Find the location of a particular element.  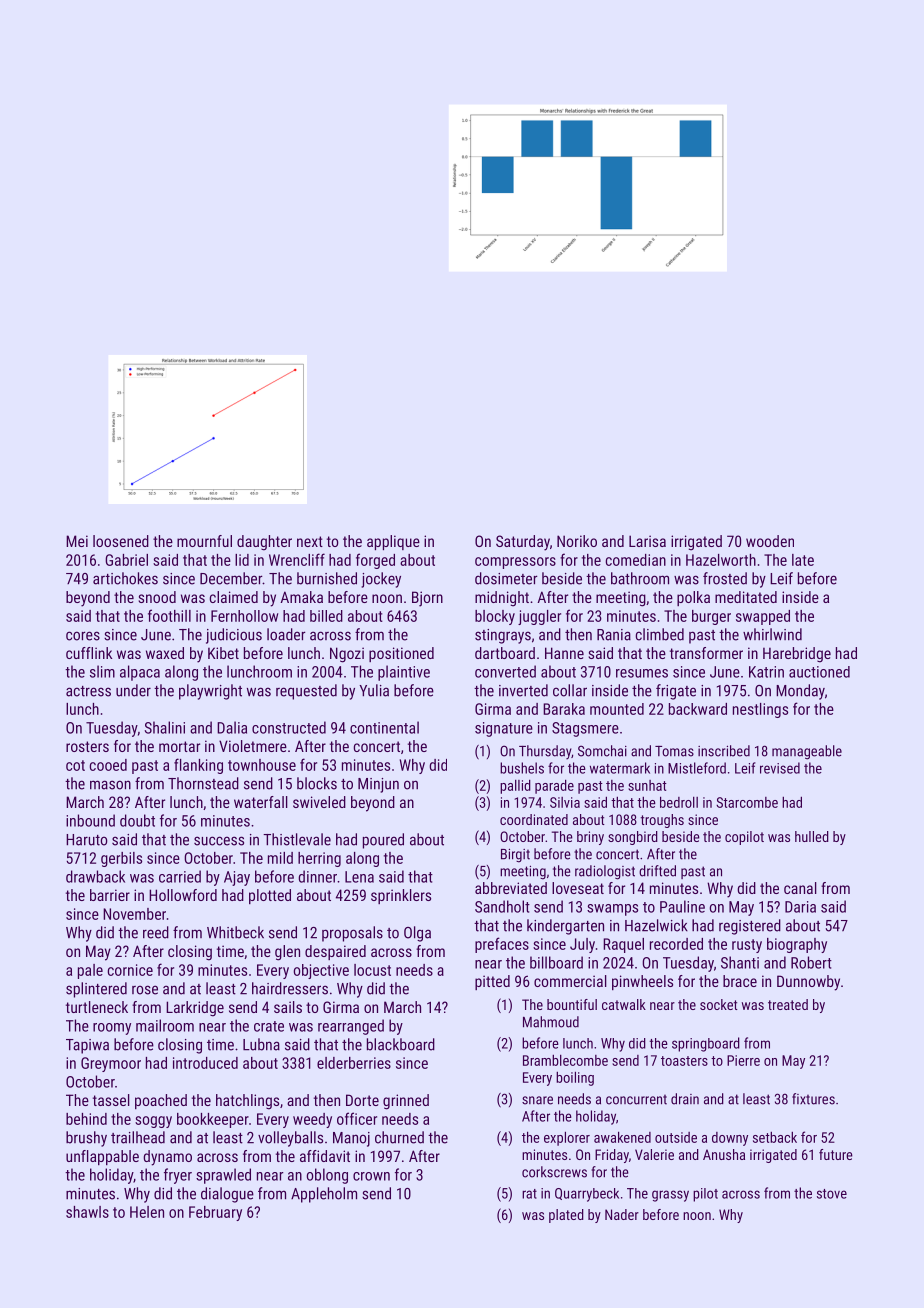

blocks is located at coordinates (317, 783).
